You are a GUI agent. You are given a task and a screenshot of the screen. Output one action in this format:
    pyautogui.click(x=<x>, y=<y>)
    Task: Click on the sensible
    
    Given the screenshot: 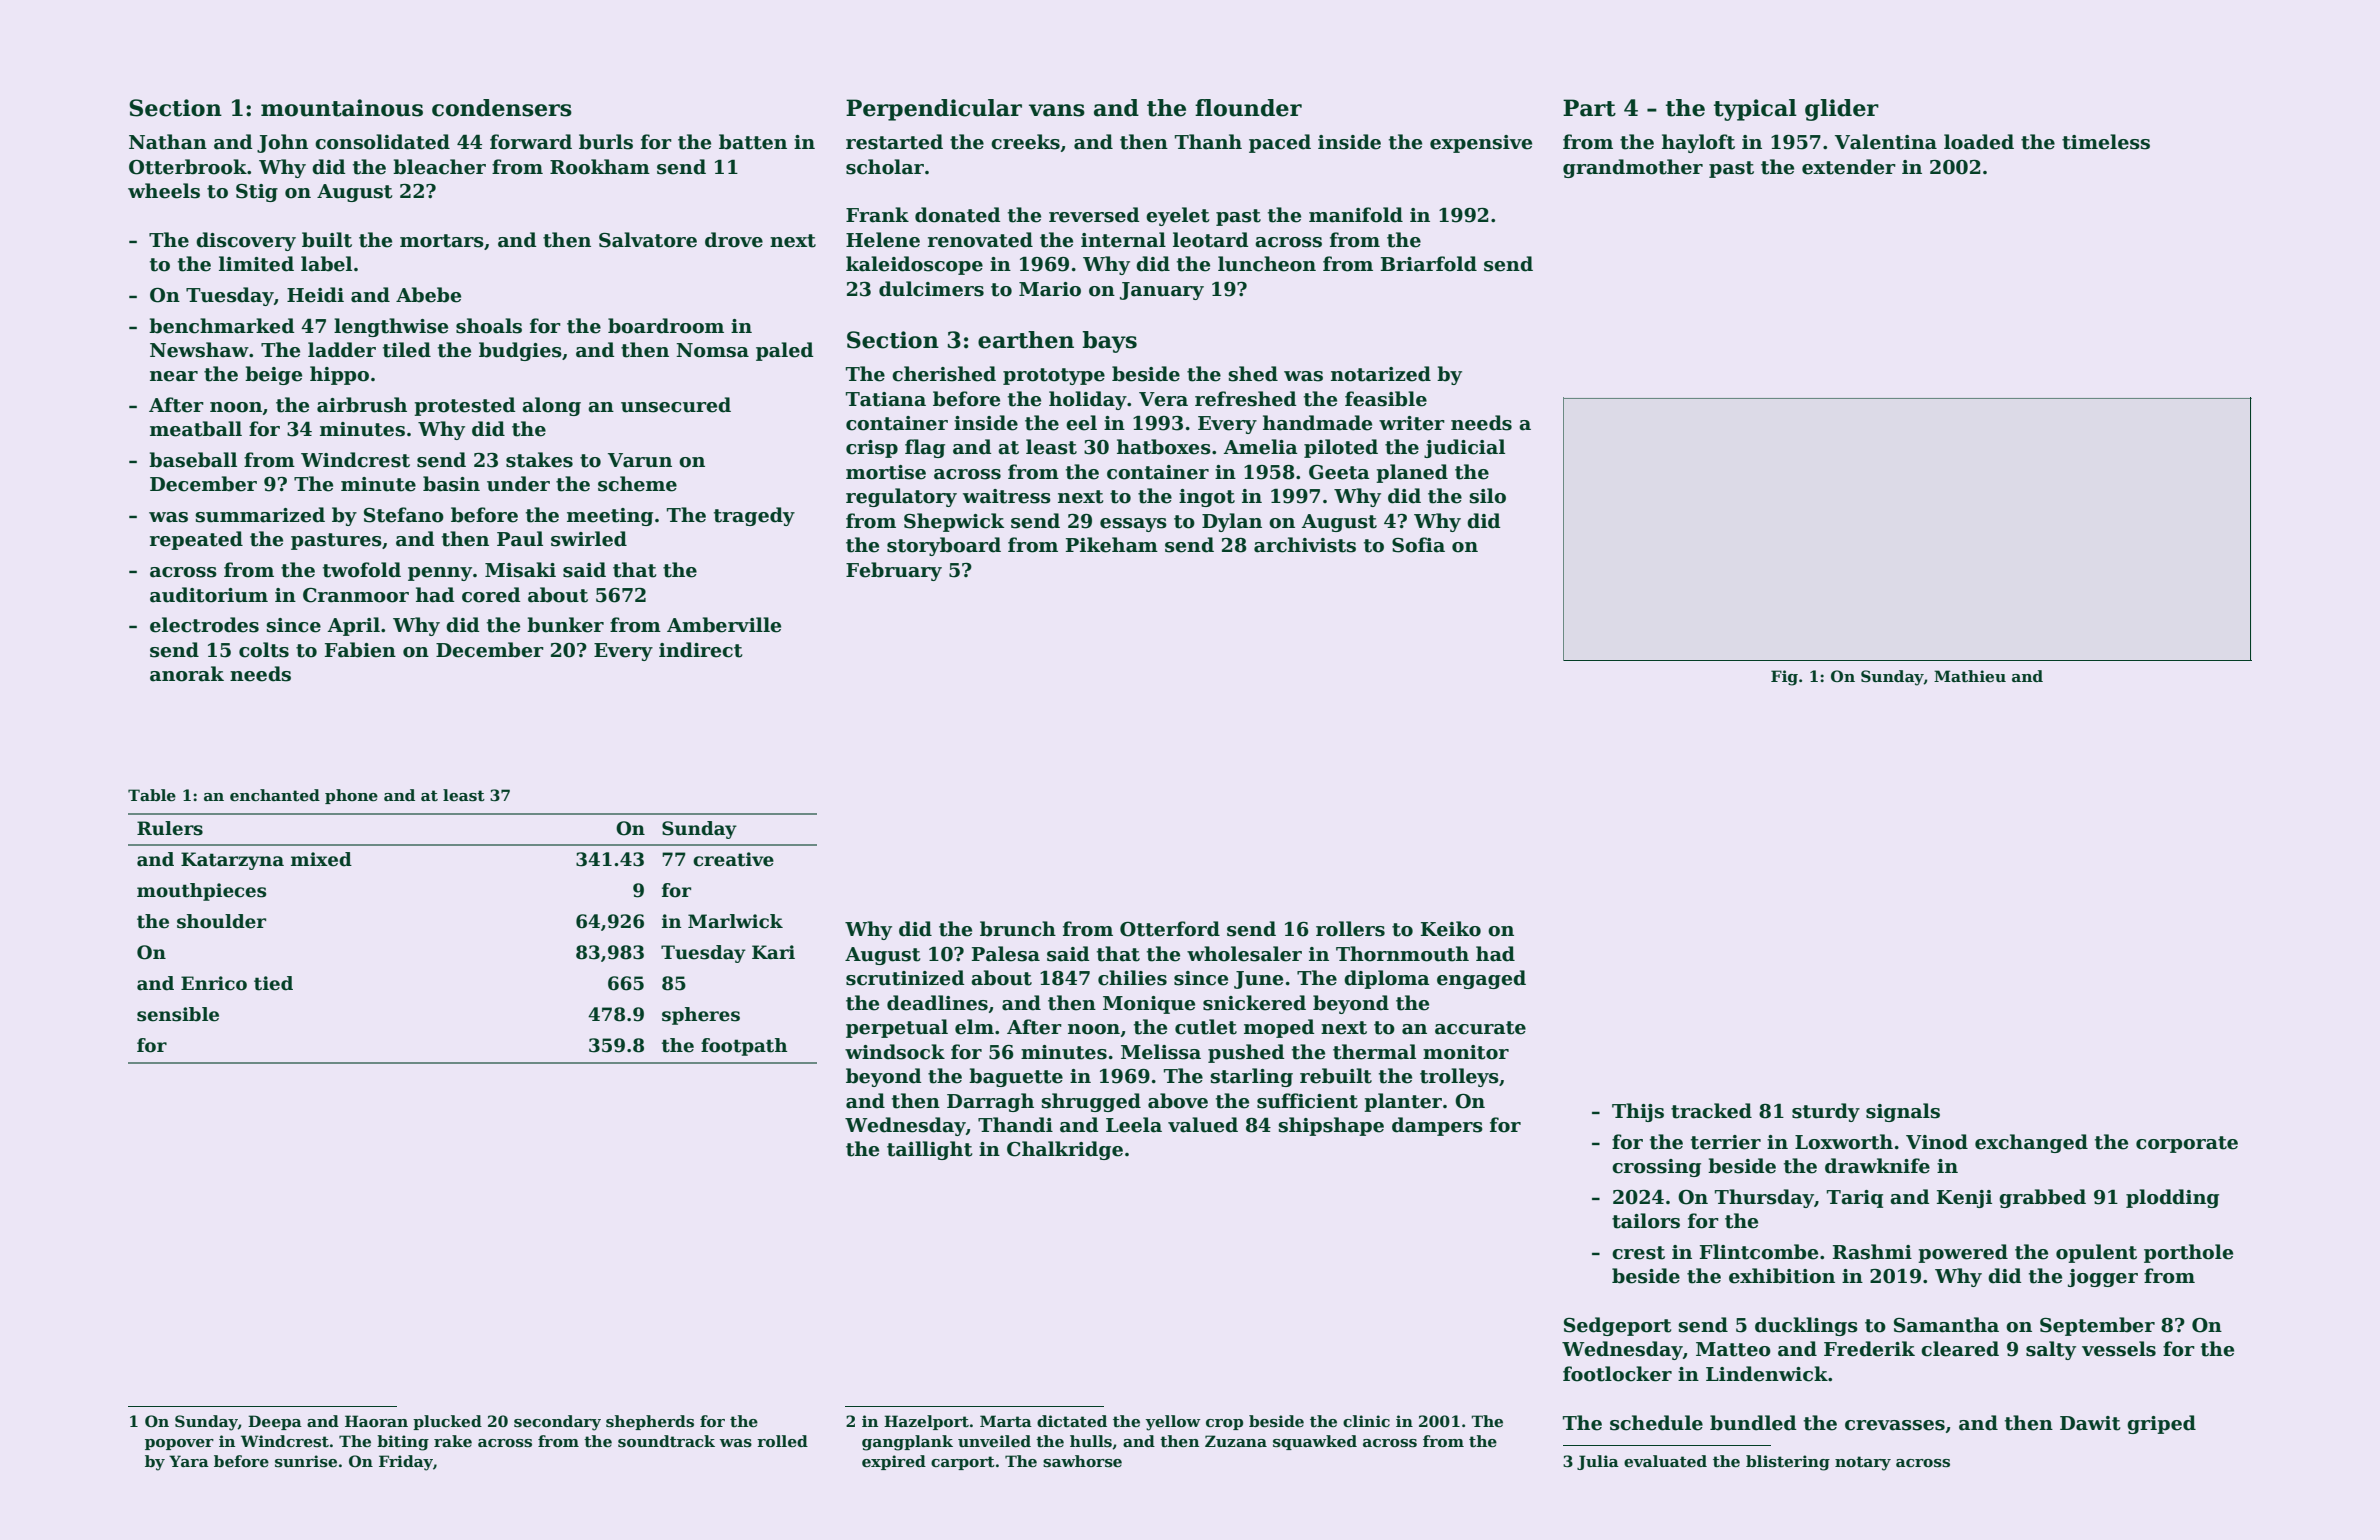 What is the action you would take?
    pyautogui.click(x=178, y=1014)
